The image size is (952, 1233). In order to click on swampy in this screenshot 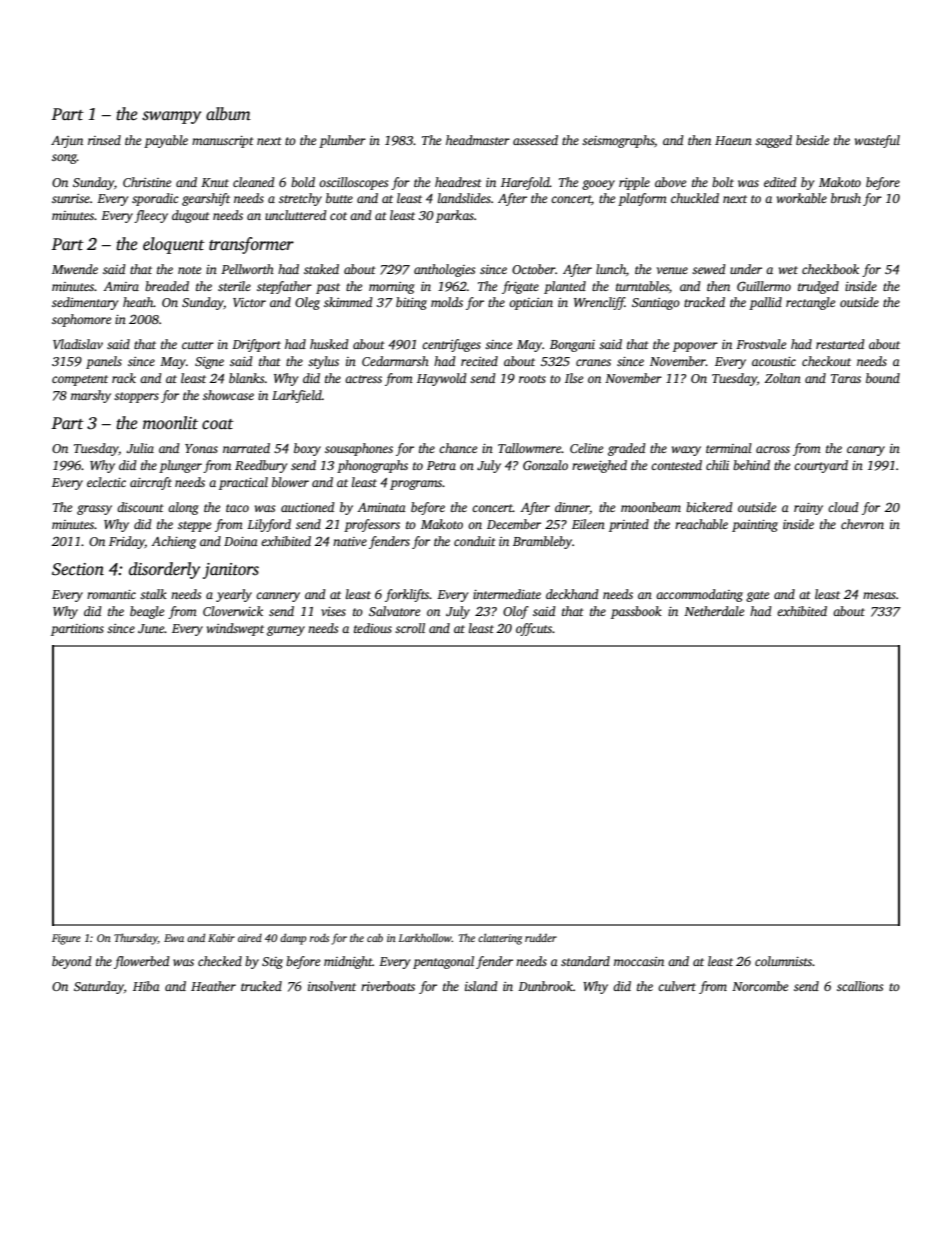, I will do `click(171, 117)`.
